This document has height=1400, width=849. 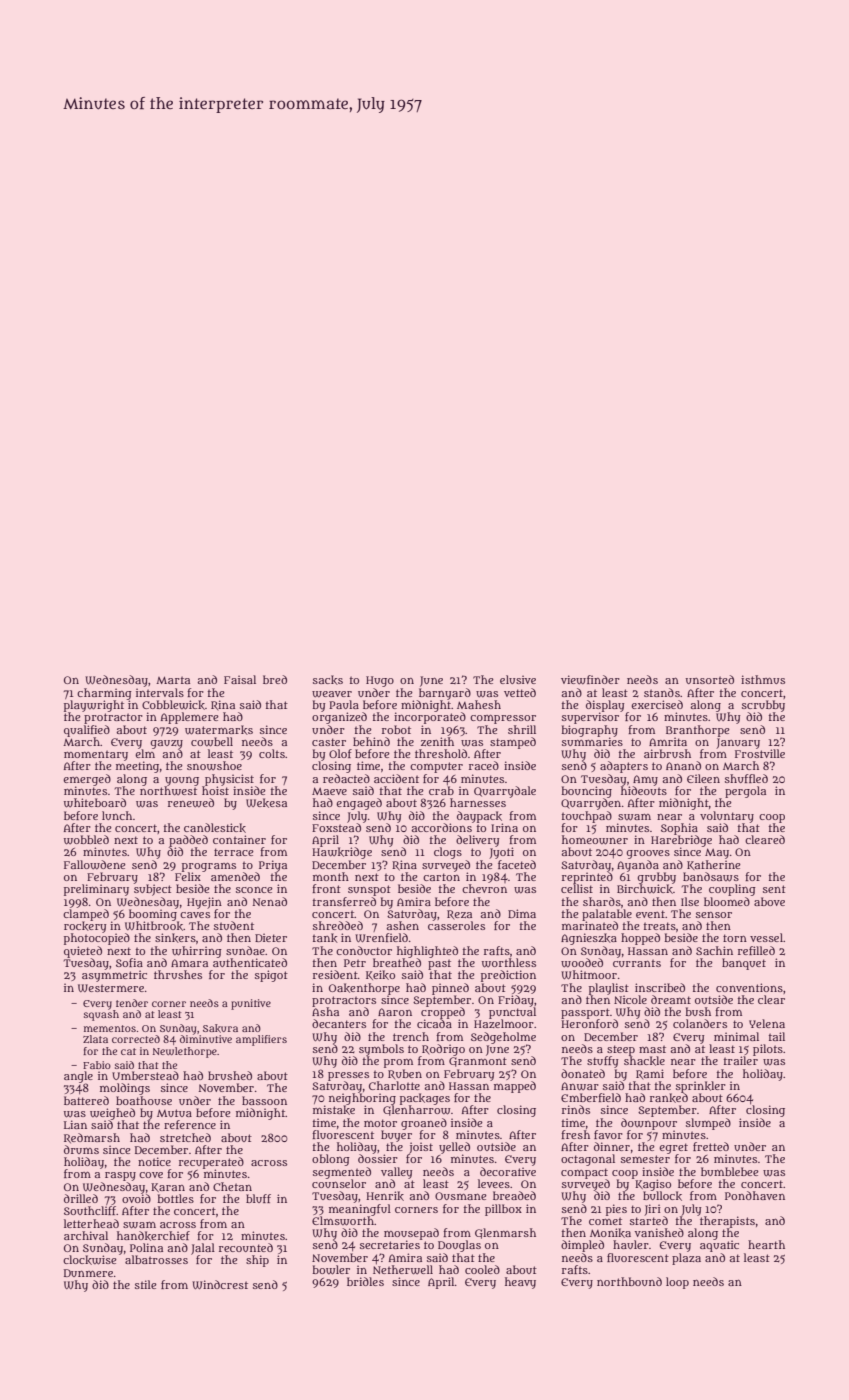 I want to click on Mahesh, so click(x=479, y=704).
